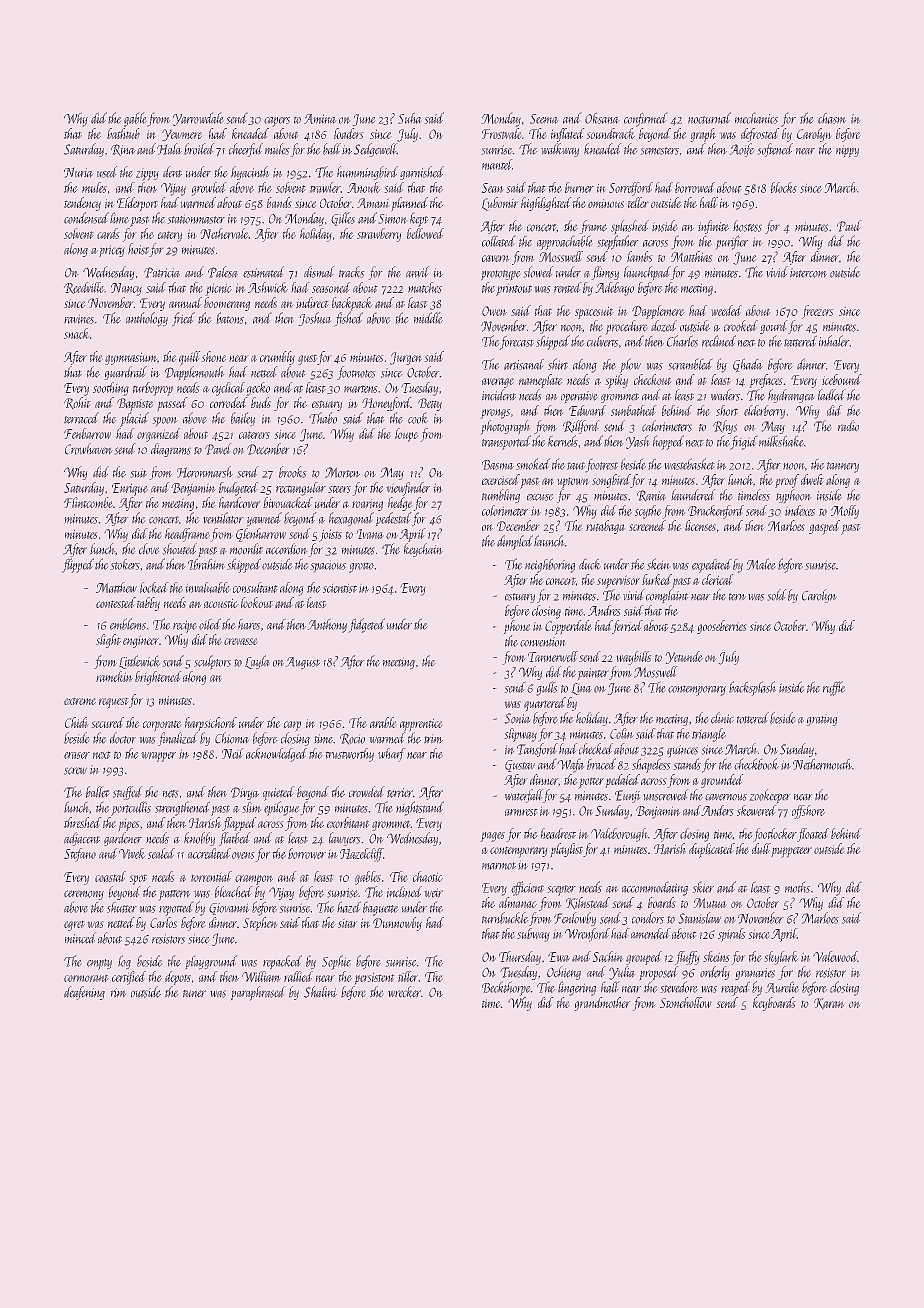 The image size is (924, 1308). Describe the element at coordinates (410, 118) in the image. I see `Suha` at that location.
